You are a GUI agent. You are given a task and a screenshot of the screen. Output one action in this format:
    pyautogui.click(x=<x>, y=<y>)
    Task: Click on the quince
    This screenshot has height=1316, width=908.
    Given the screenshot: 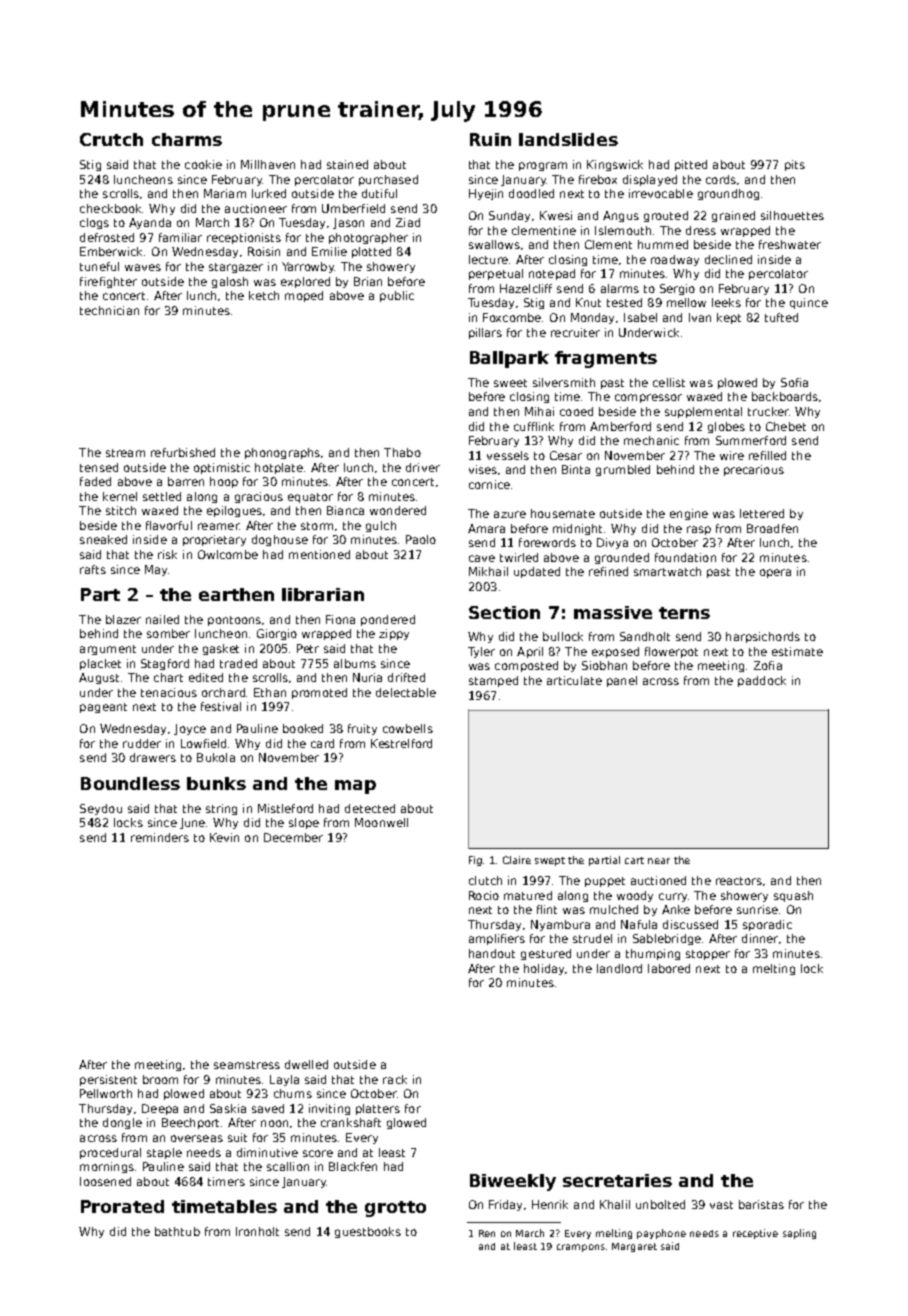 What is the action you would take?
    pyautogui.click(x=809, y=303)
